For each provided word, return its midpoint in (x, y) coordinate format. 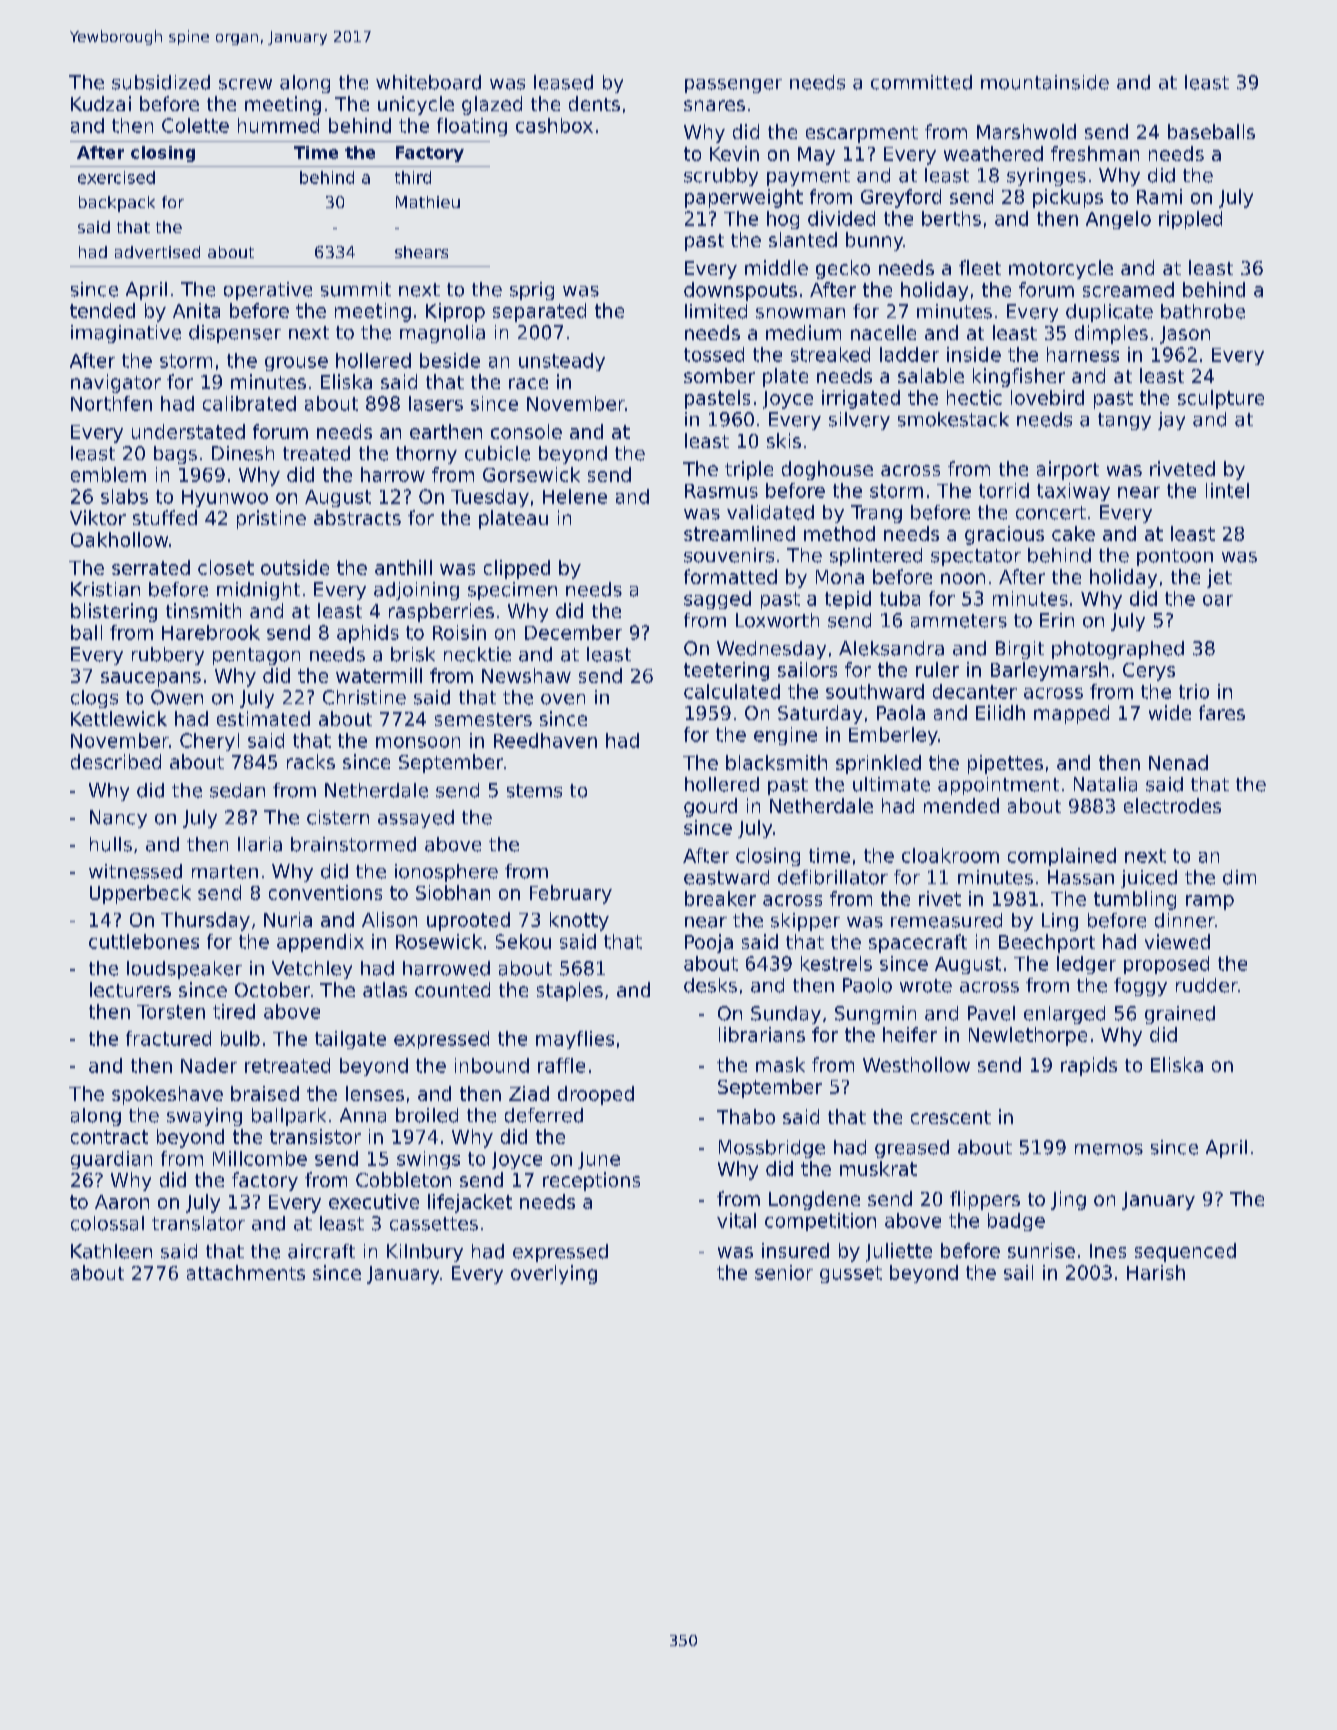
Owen (177, 697)
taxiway (1073, 492)
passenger (733, 86)
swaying (204, 1117)
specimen (512, 591)
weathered (993, 153)
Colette (195, 125)
